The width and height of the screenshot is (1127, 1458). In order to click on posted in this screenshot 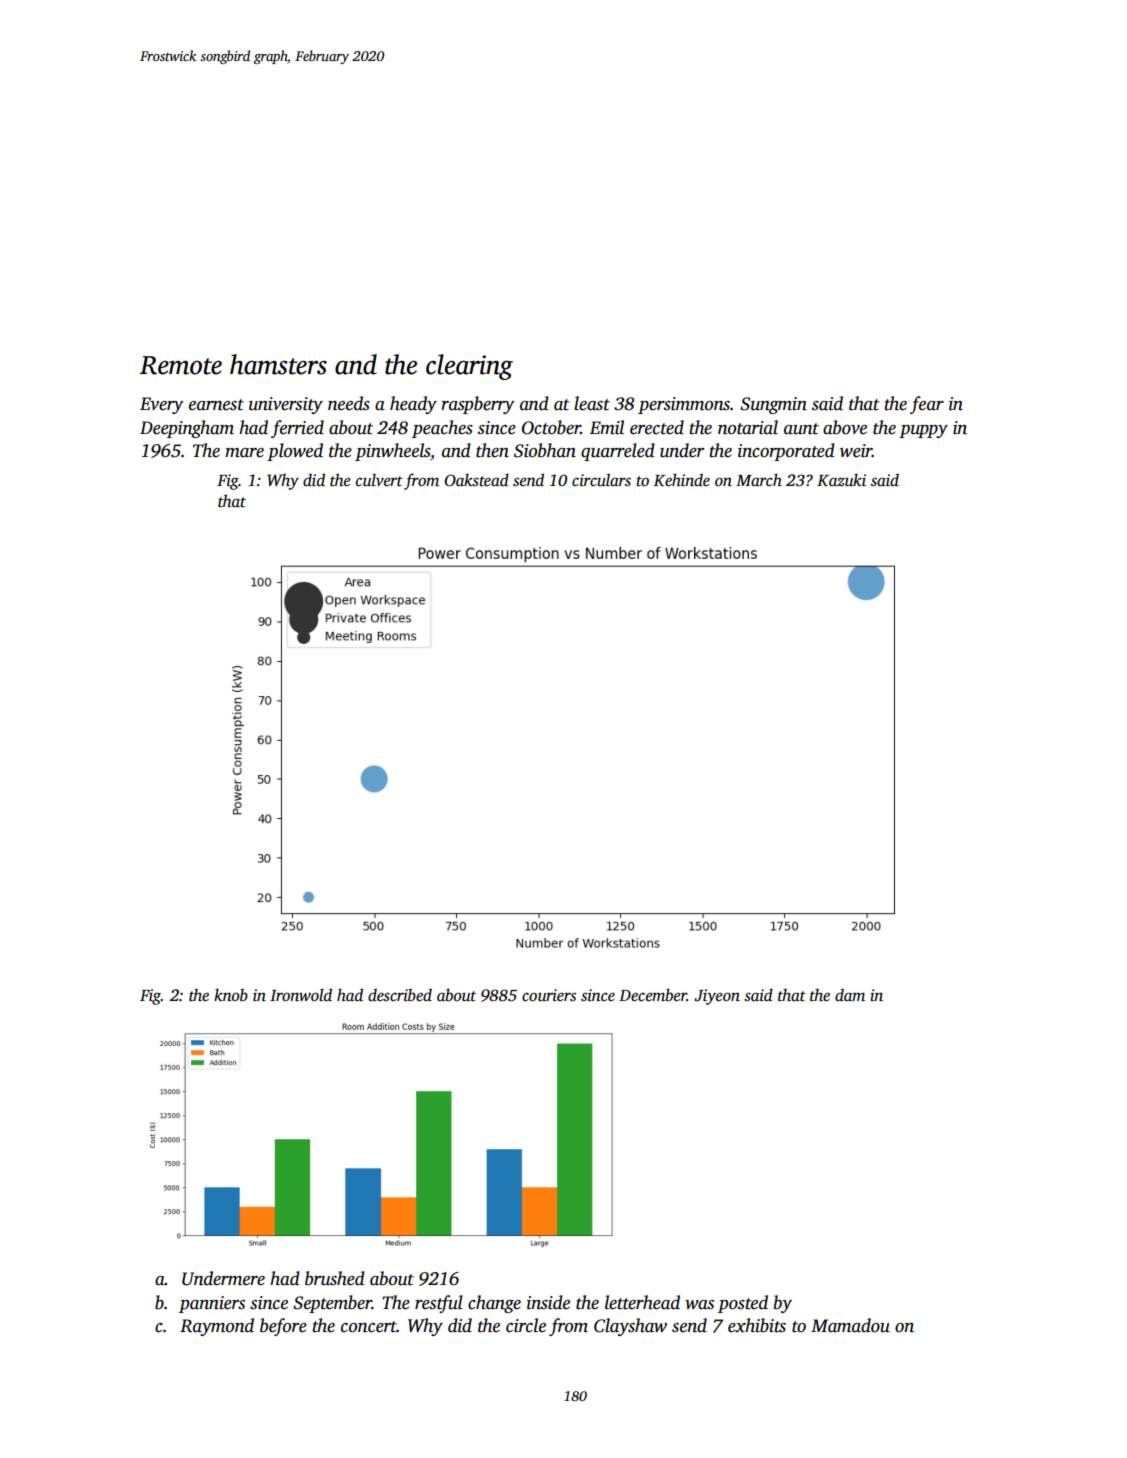, I will do `click(743, 1304)`.
